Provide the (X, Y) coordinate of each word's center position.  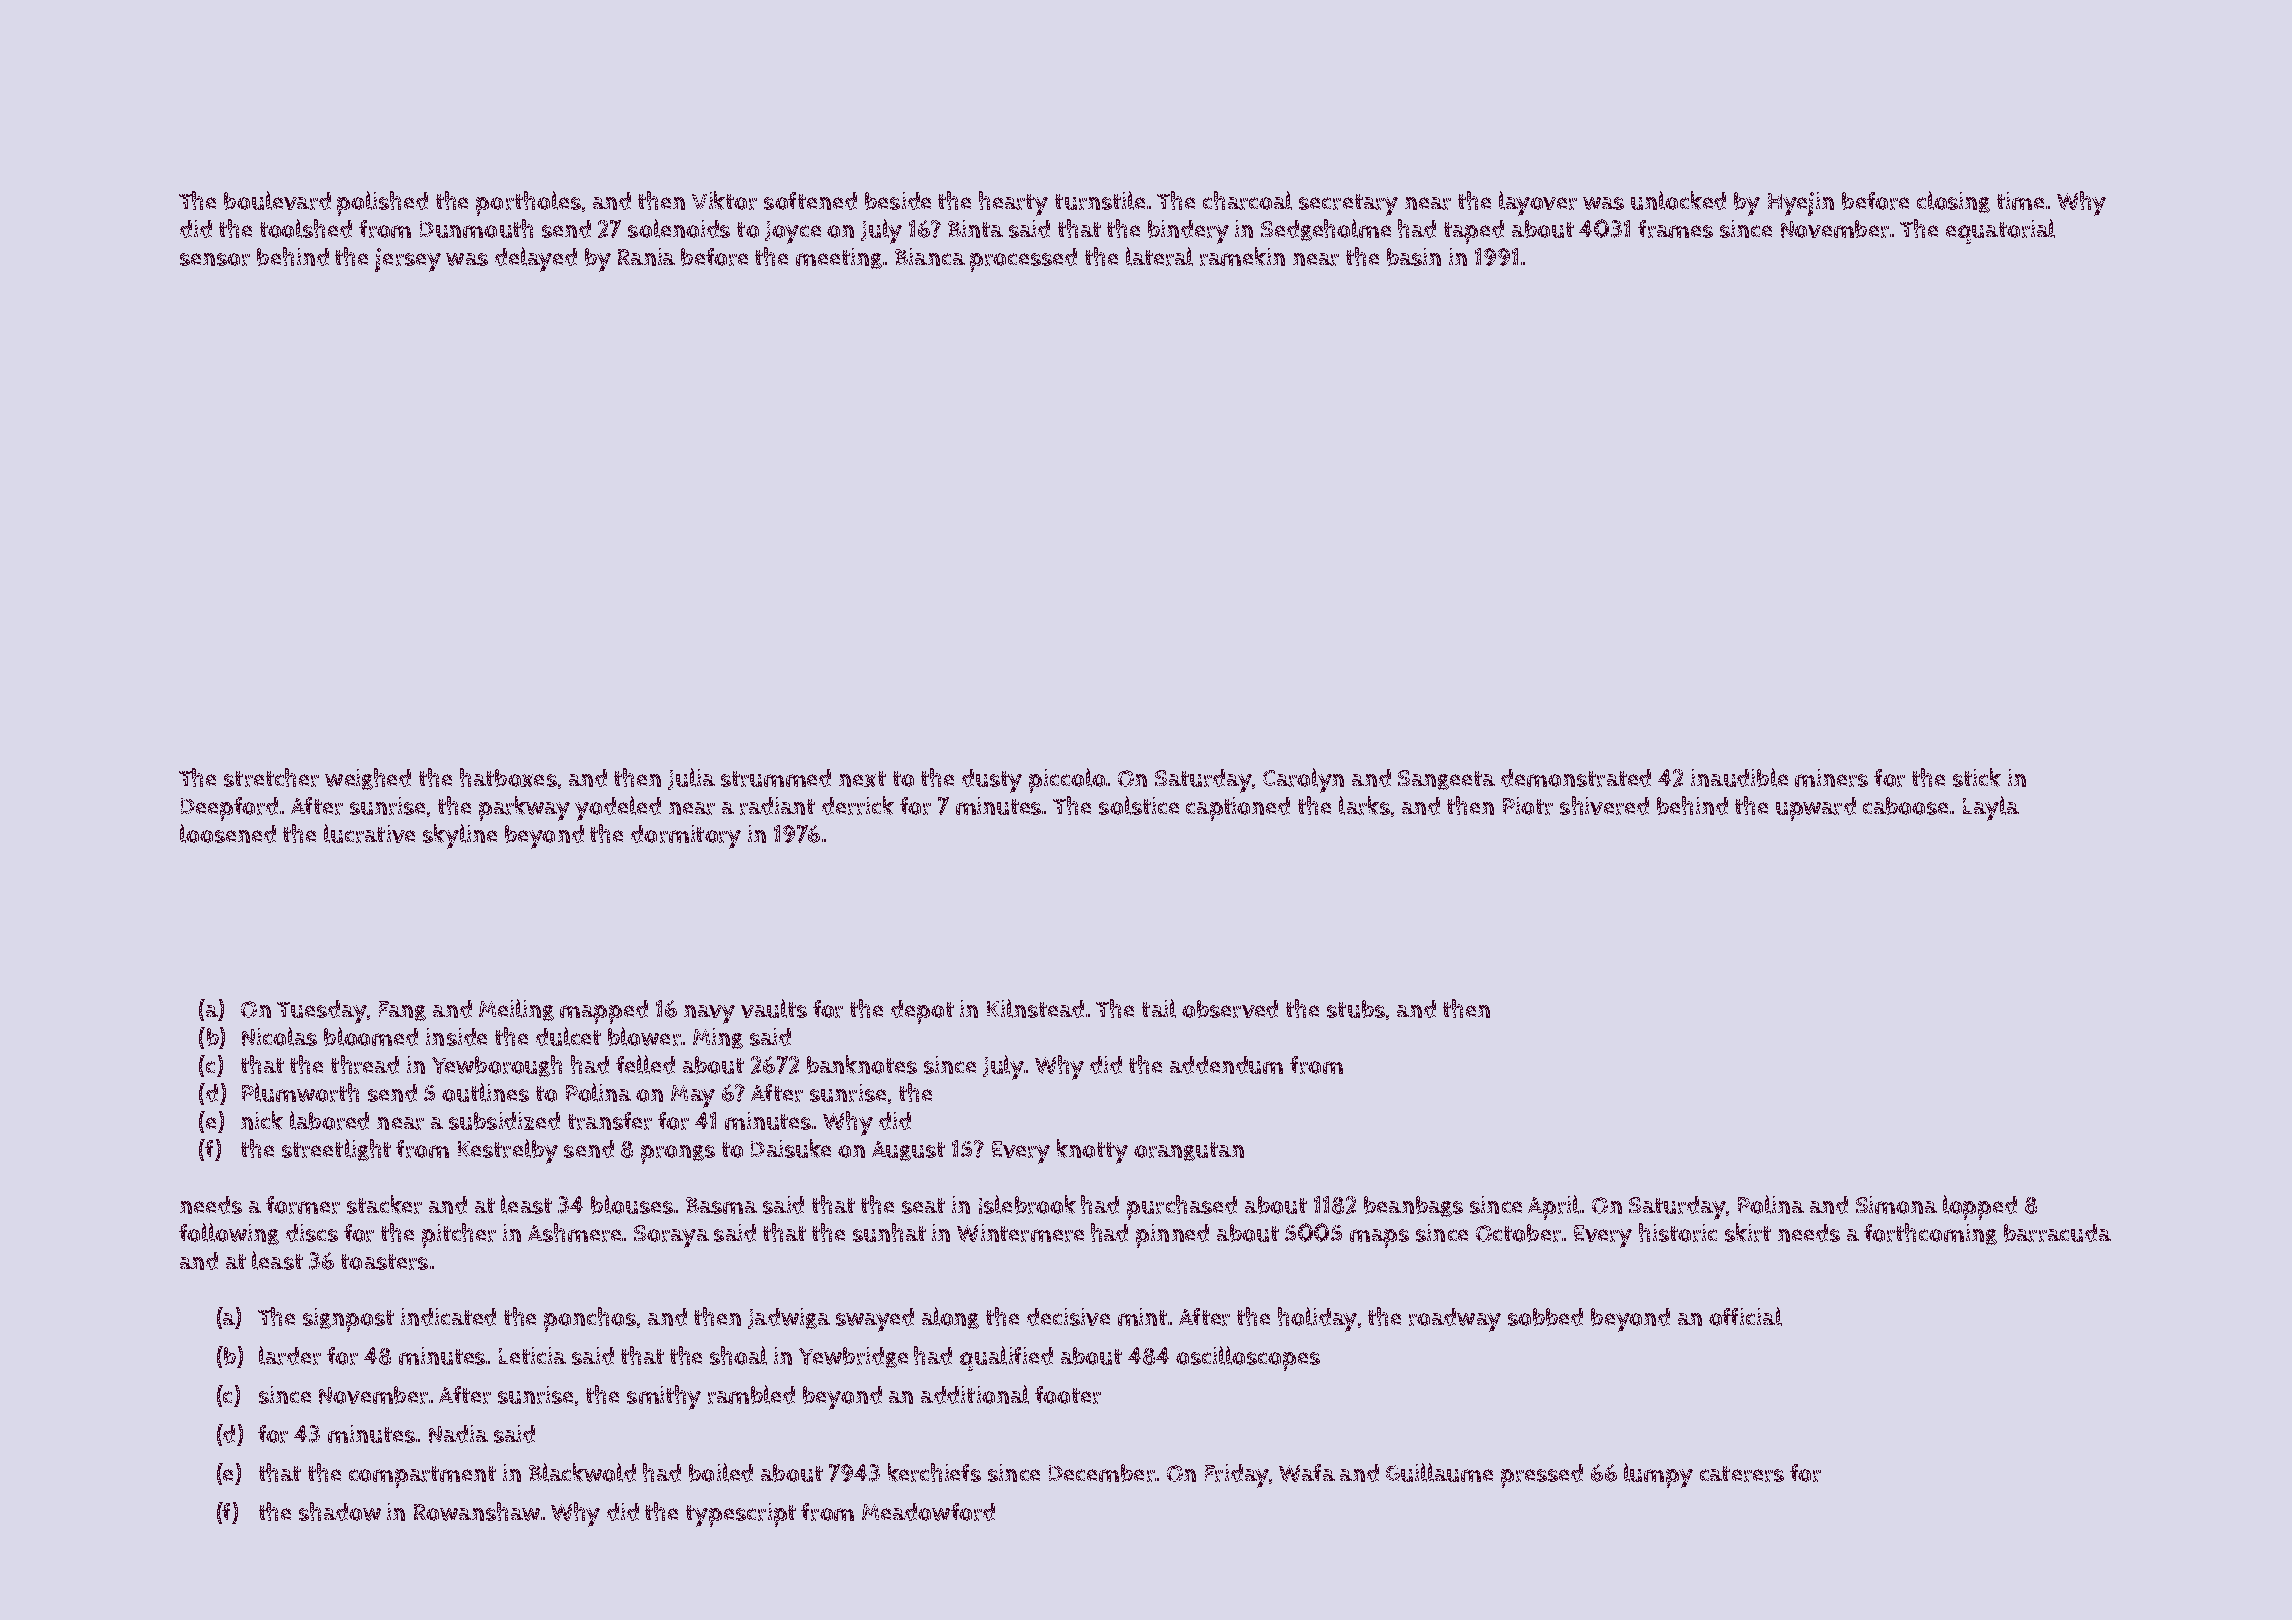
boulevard (277, 200)
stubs (1356, 1009)
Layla (1991, 808)
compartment (422, 1477)
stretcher (271, 777)
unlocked (1678, 200)
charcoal (1247, 200)
